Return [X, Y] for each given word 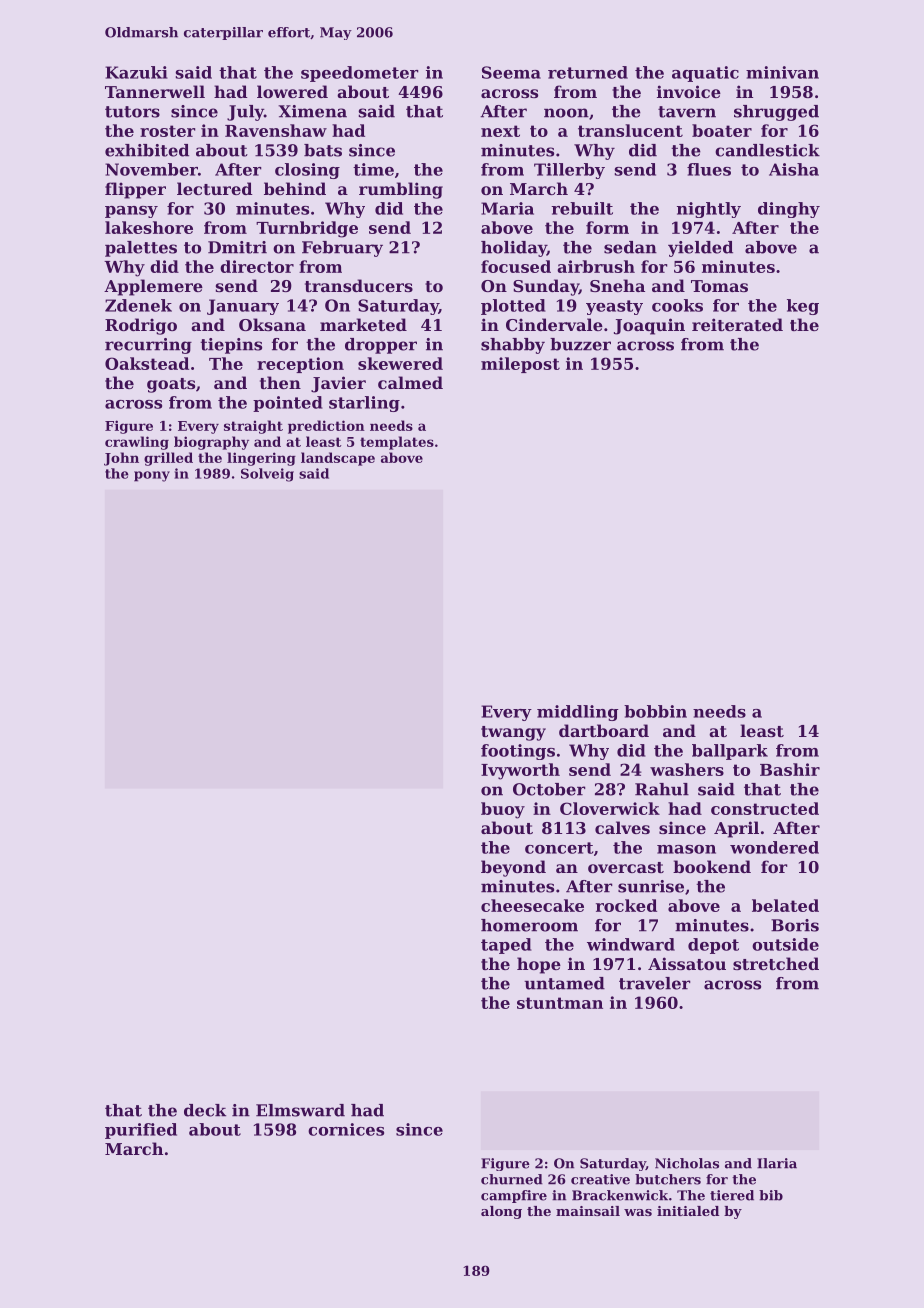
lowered [292, 91]
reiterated [737, 324]
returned [588, 72]
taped [506, 946]
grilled [168, 459]
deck [205, 1110]
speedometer [360, 74]
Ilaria [777, 1163]
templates [397, 443]
